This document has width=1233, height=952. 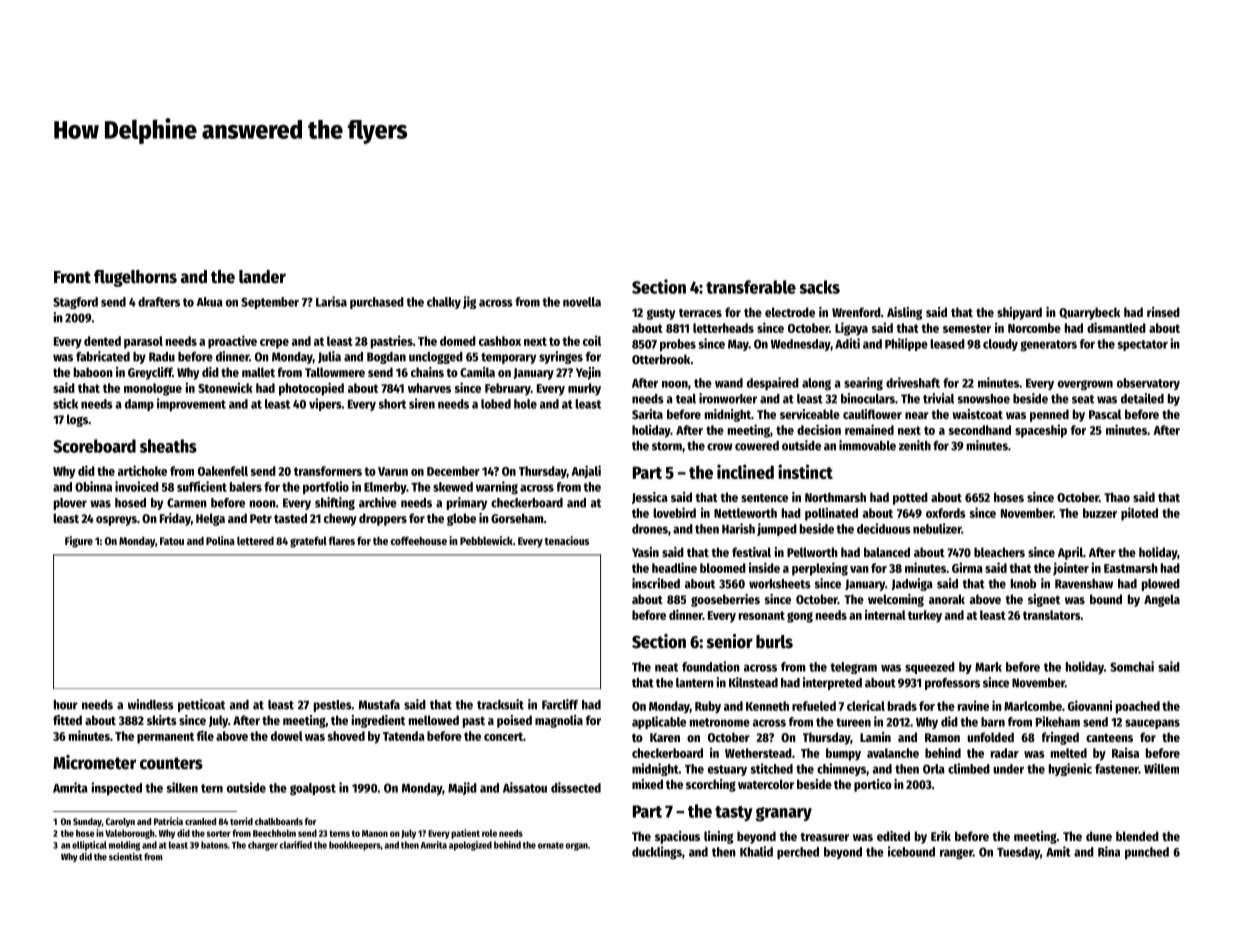 I want to click on terraces, so click(x=700, y=313).
